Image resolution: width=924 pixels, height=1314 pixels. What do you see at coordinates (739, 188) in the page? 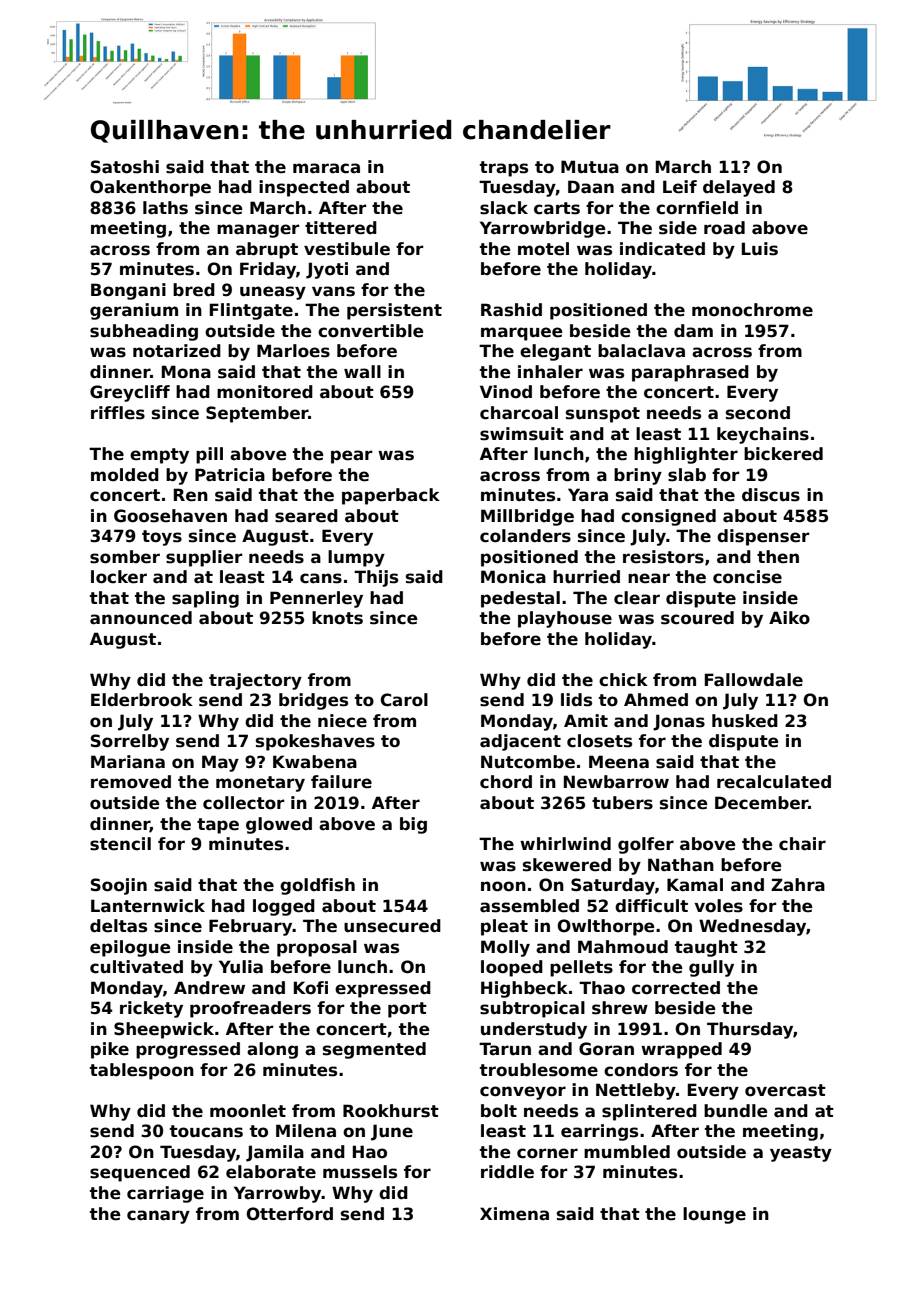
I see `delayed` at bounding box center [739, 188].
